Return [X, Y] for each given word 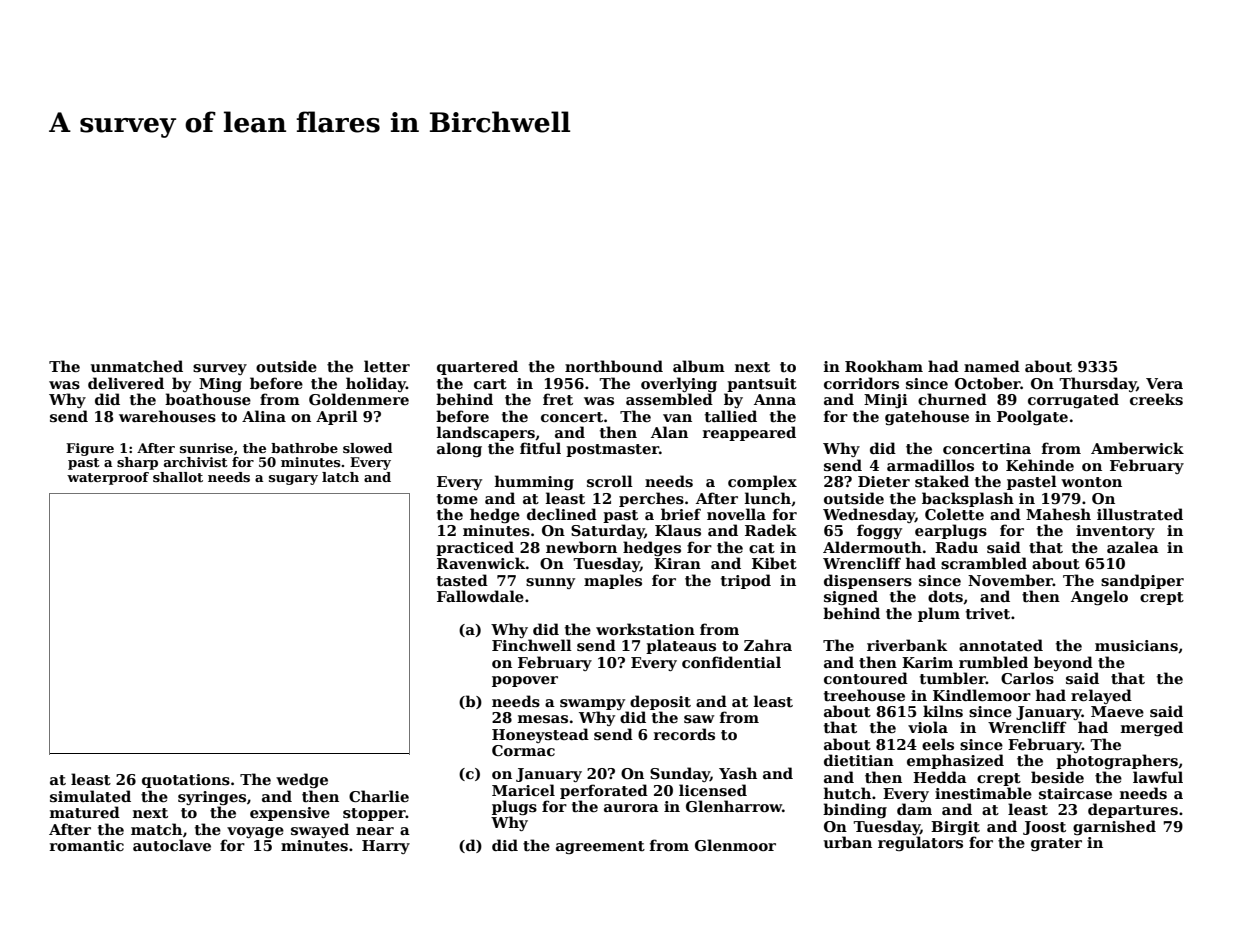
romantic [87, 845]
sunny [550, 583]
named [992, 366]
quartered [477, 367]
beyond [1063, 663]
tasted [462, 580]
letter [387, 366]
